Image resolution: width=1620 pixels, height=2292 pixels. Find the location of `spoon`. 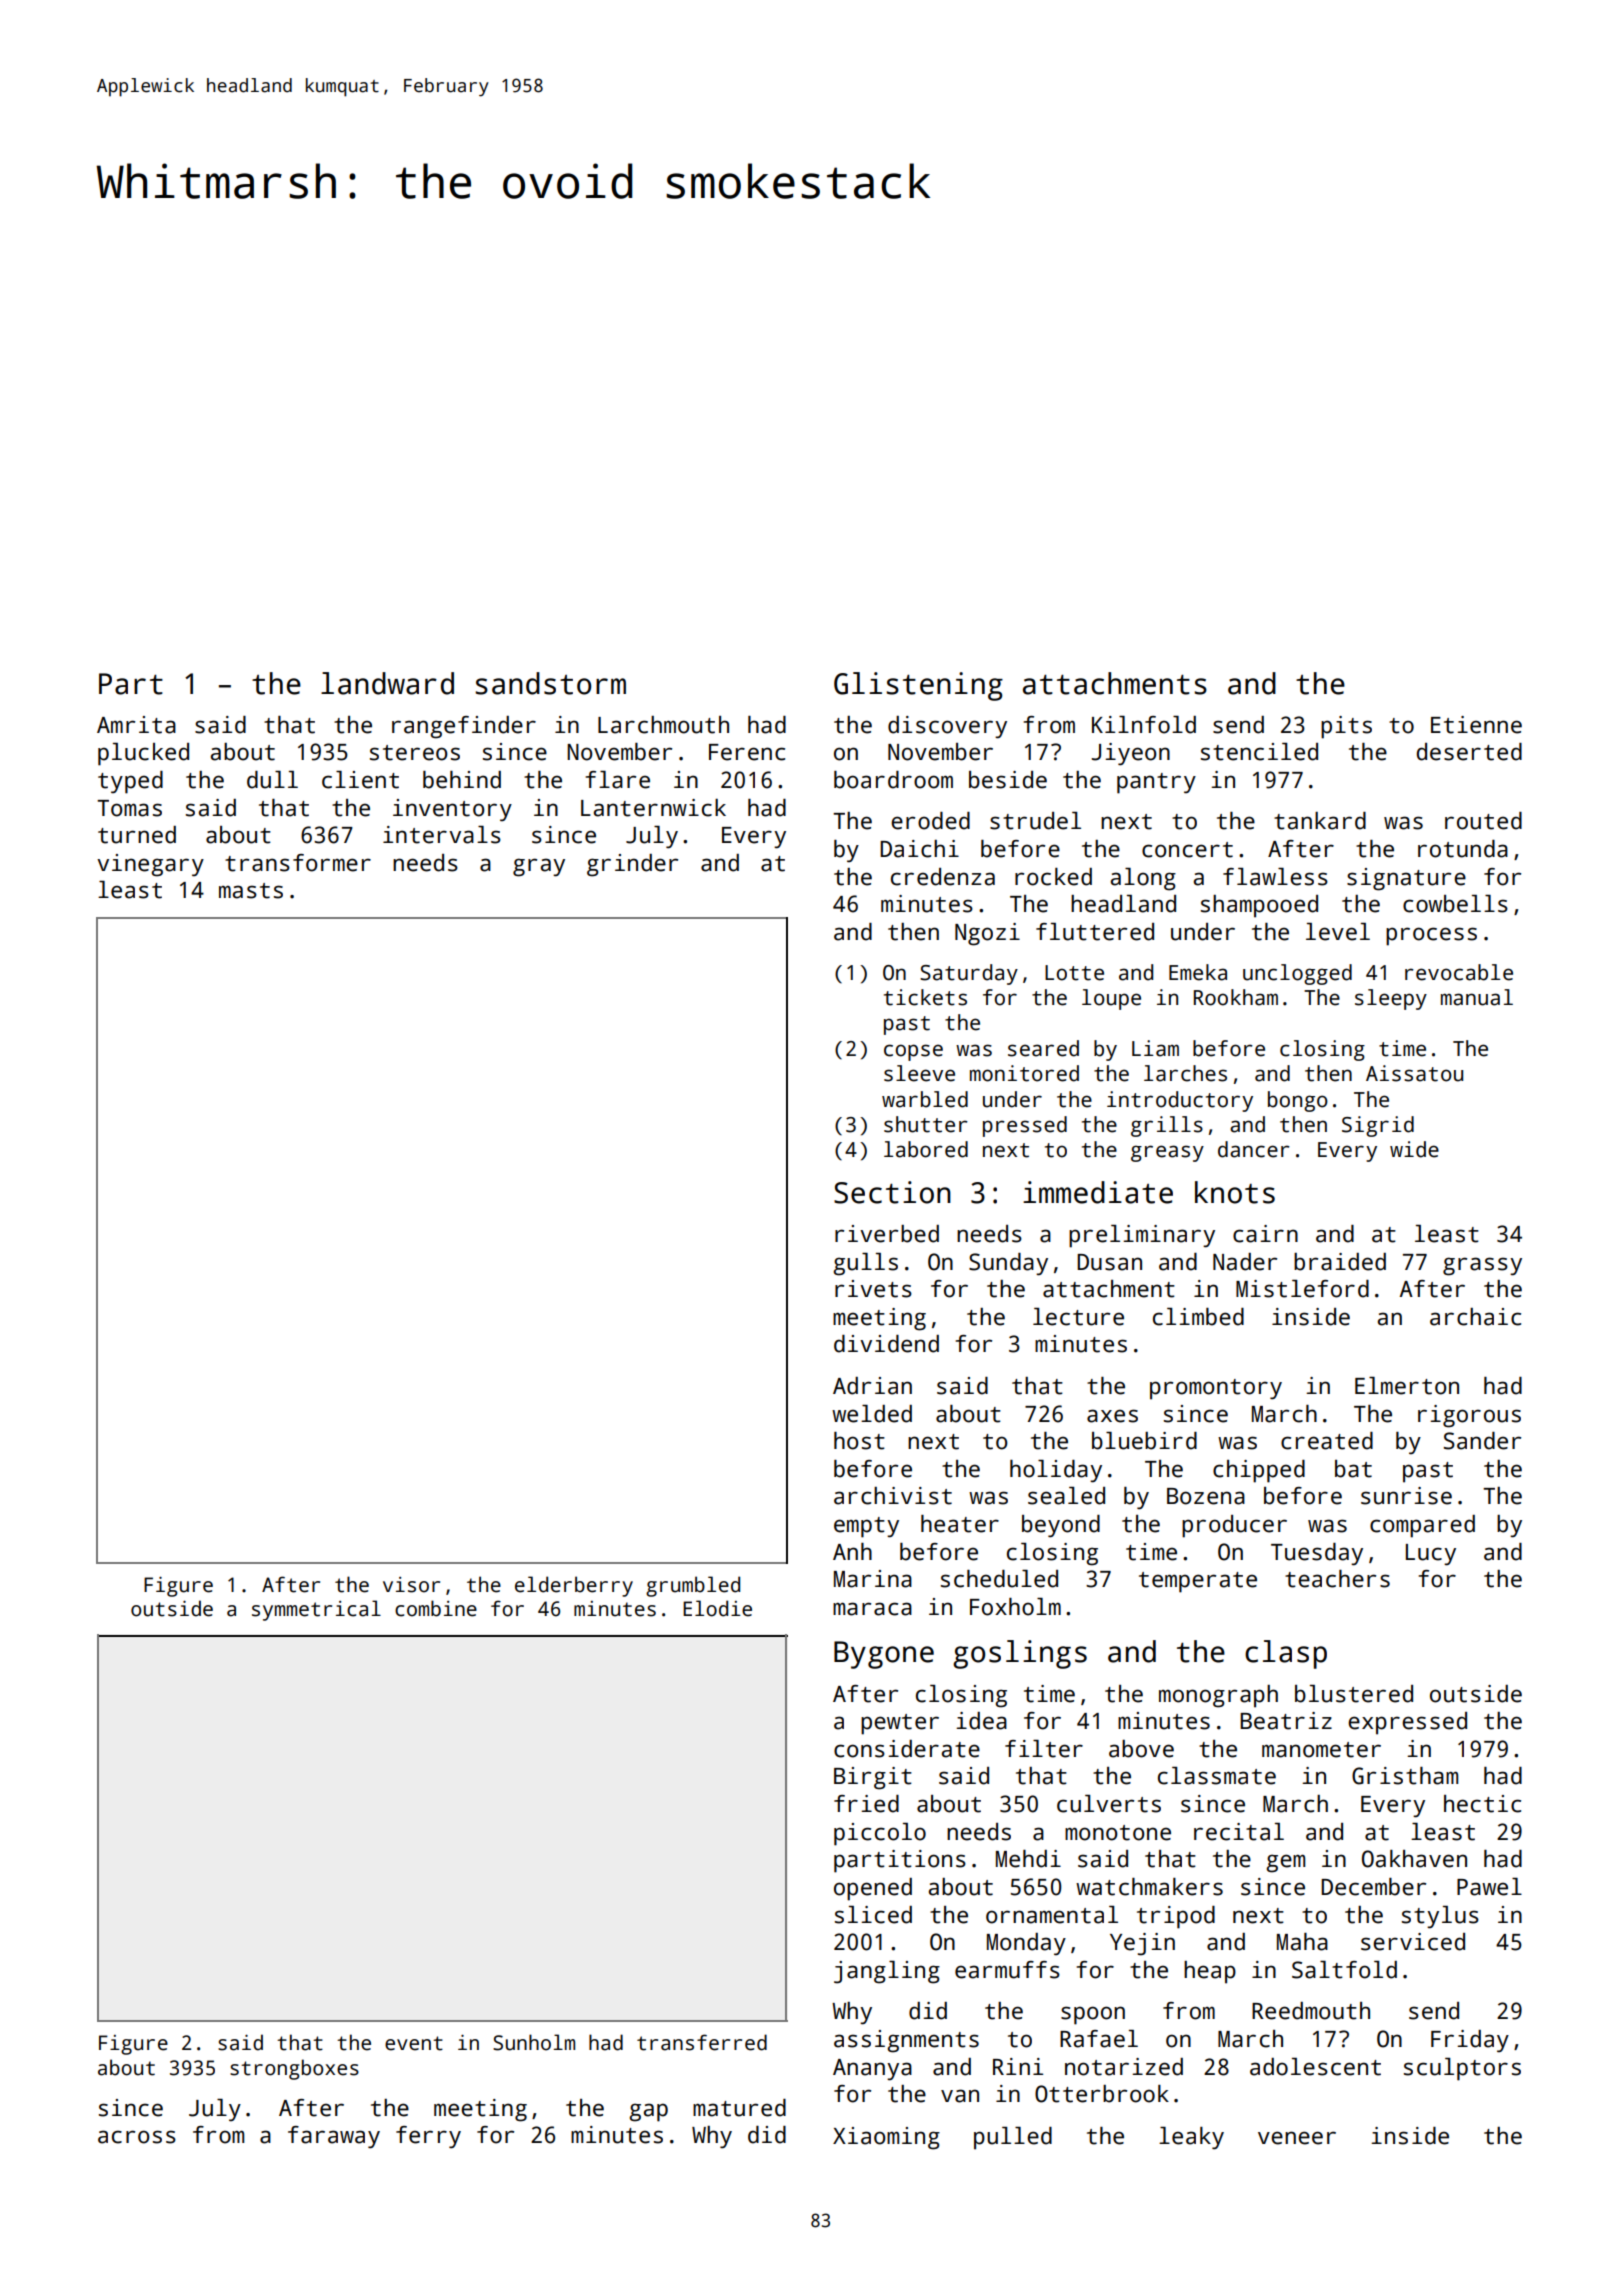

spoon is located at coordinates (1093, 2015).
